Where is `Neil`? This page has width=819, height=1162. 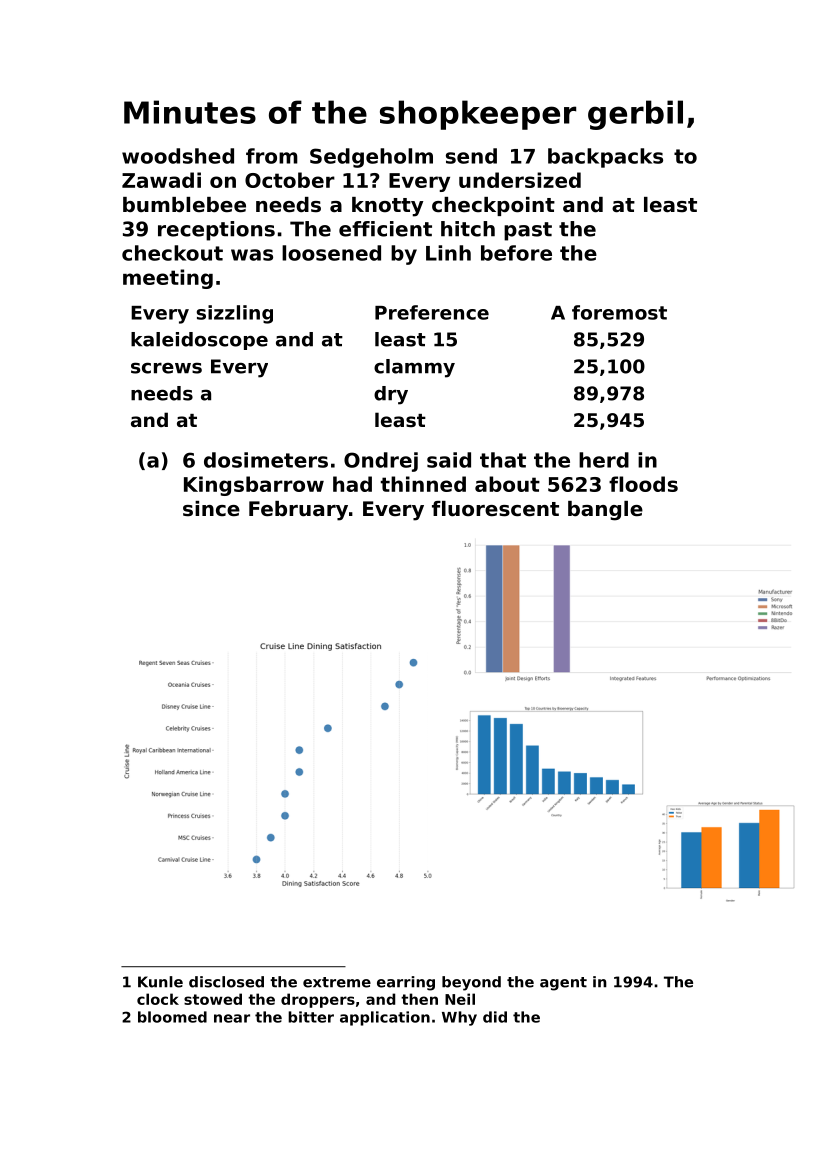 Neil is located at coordinates (460, 999).
